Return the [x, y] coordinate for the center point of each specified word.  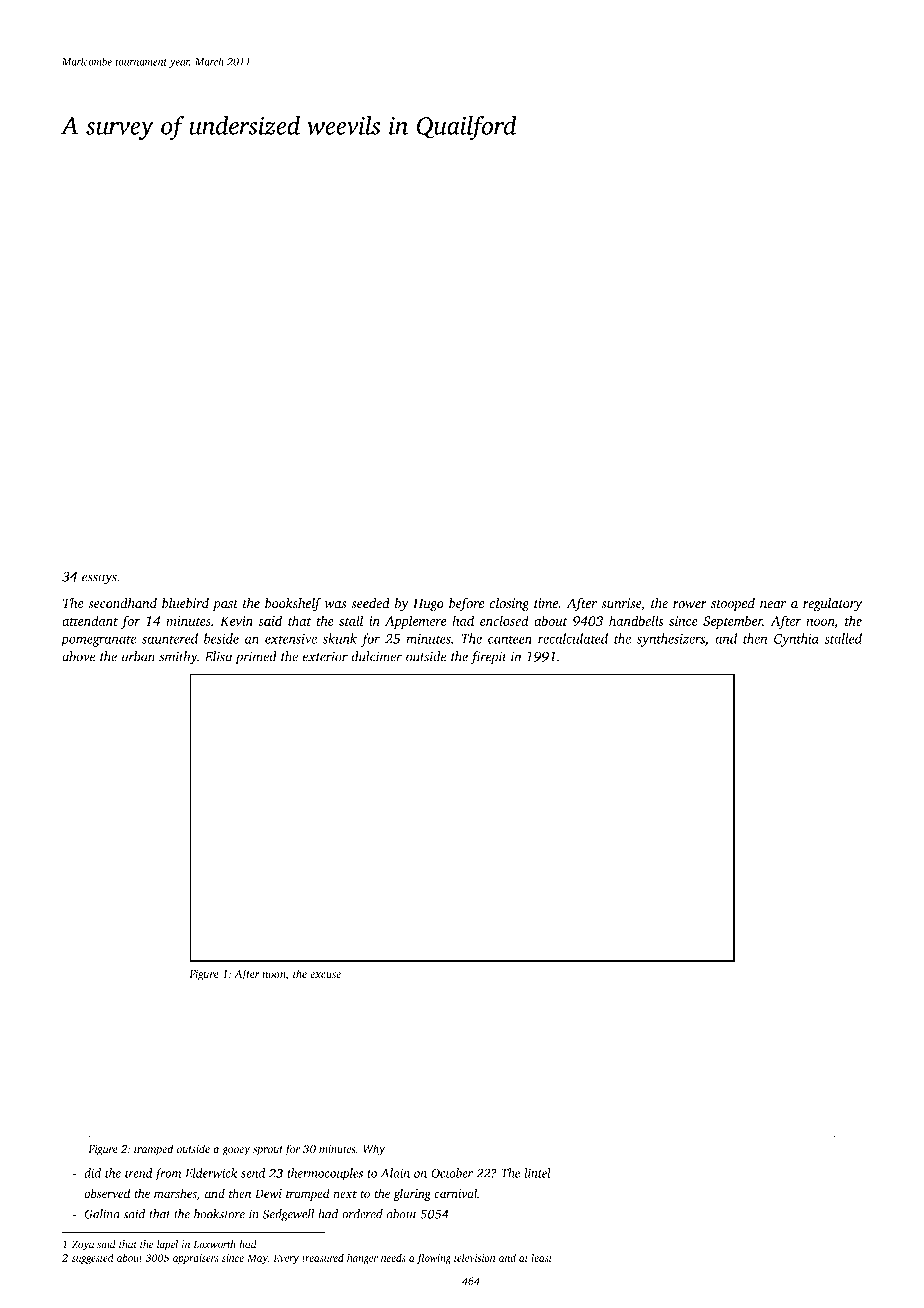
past [225, 605]
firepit [488, 658]
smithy [178, 658]
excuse [325, 975]
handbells [636, 620]
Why [374, 1150]
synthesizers [671, 640]
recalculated [573, 638]
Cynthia [796, 640]
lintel [537, 1173]
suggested [93, 1259]
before [467, 604]
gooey [236, 1151]
